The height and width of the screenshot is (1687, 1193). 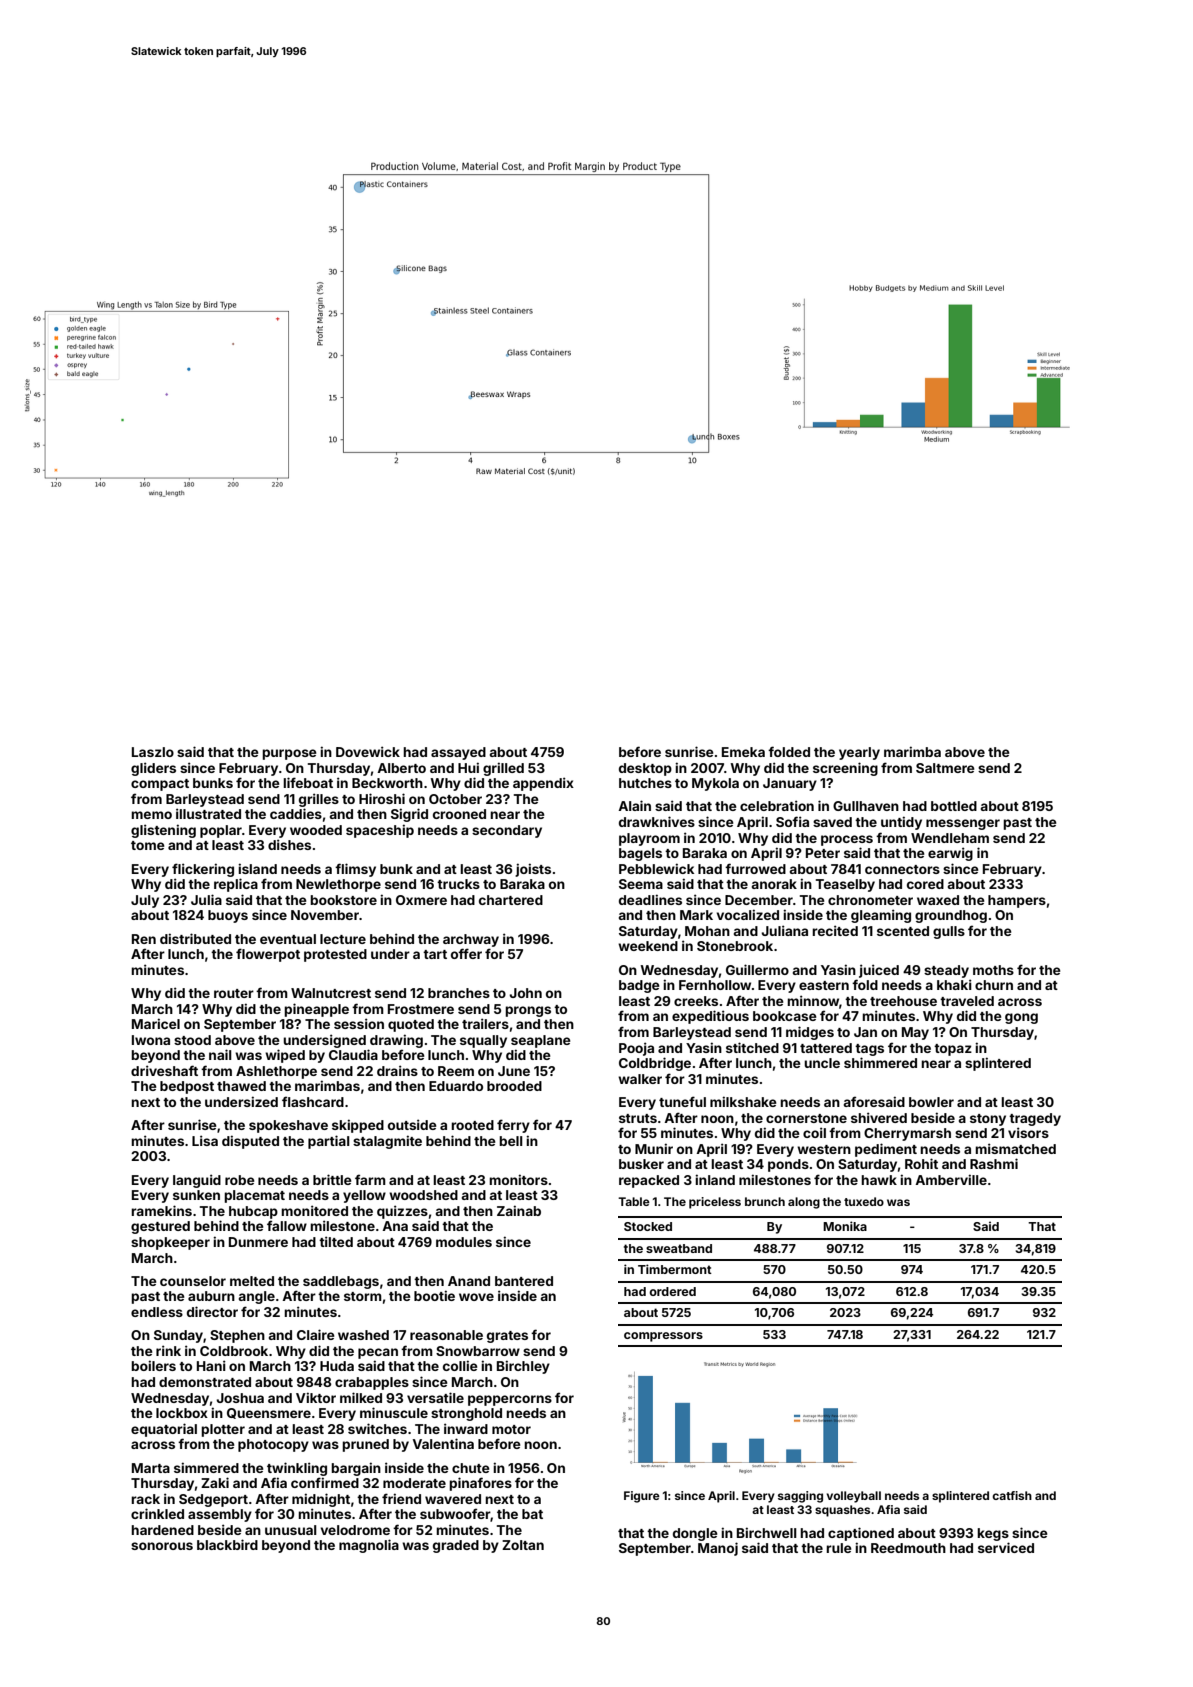 I want to click on Alain, so click(x=634, y=805).
